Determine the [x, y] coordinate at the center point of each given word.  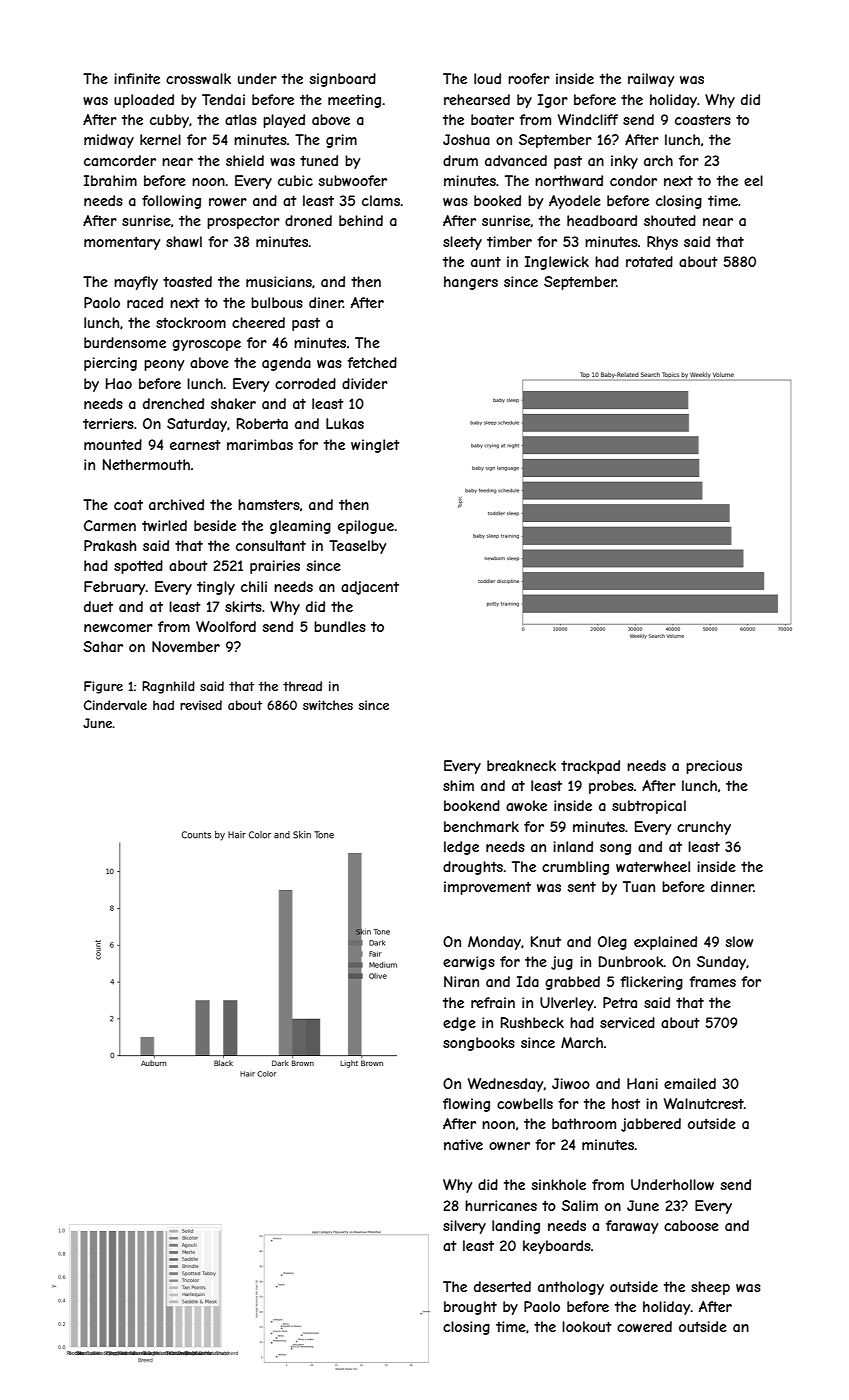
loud [487, 78]
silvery [464, 1227]
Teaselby [357, 547]
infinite [137, 78]
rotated [649, 261]
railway [651, 80]
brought [470, 1308]
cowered [644, 1326]
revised [201, 705]
